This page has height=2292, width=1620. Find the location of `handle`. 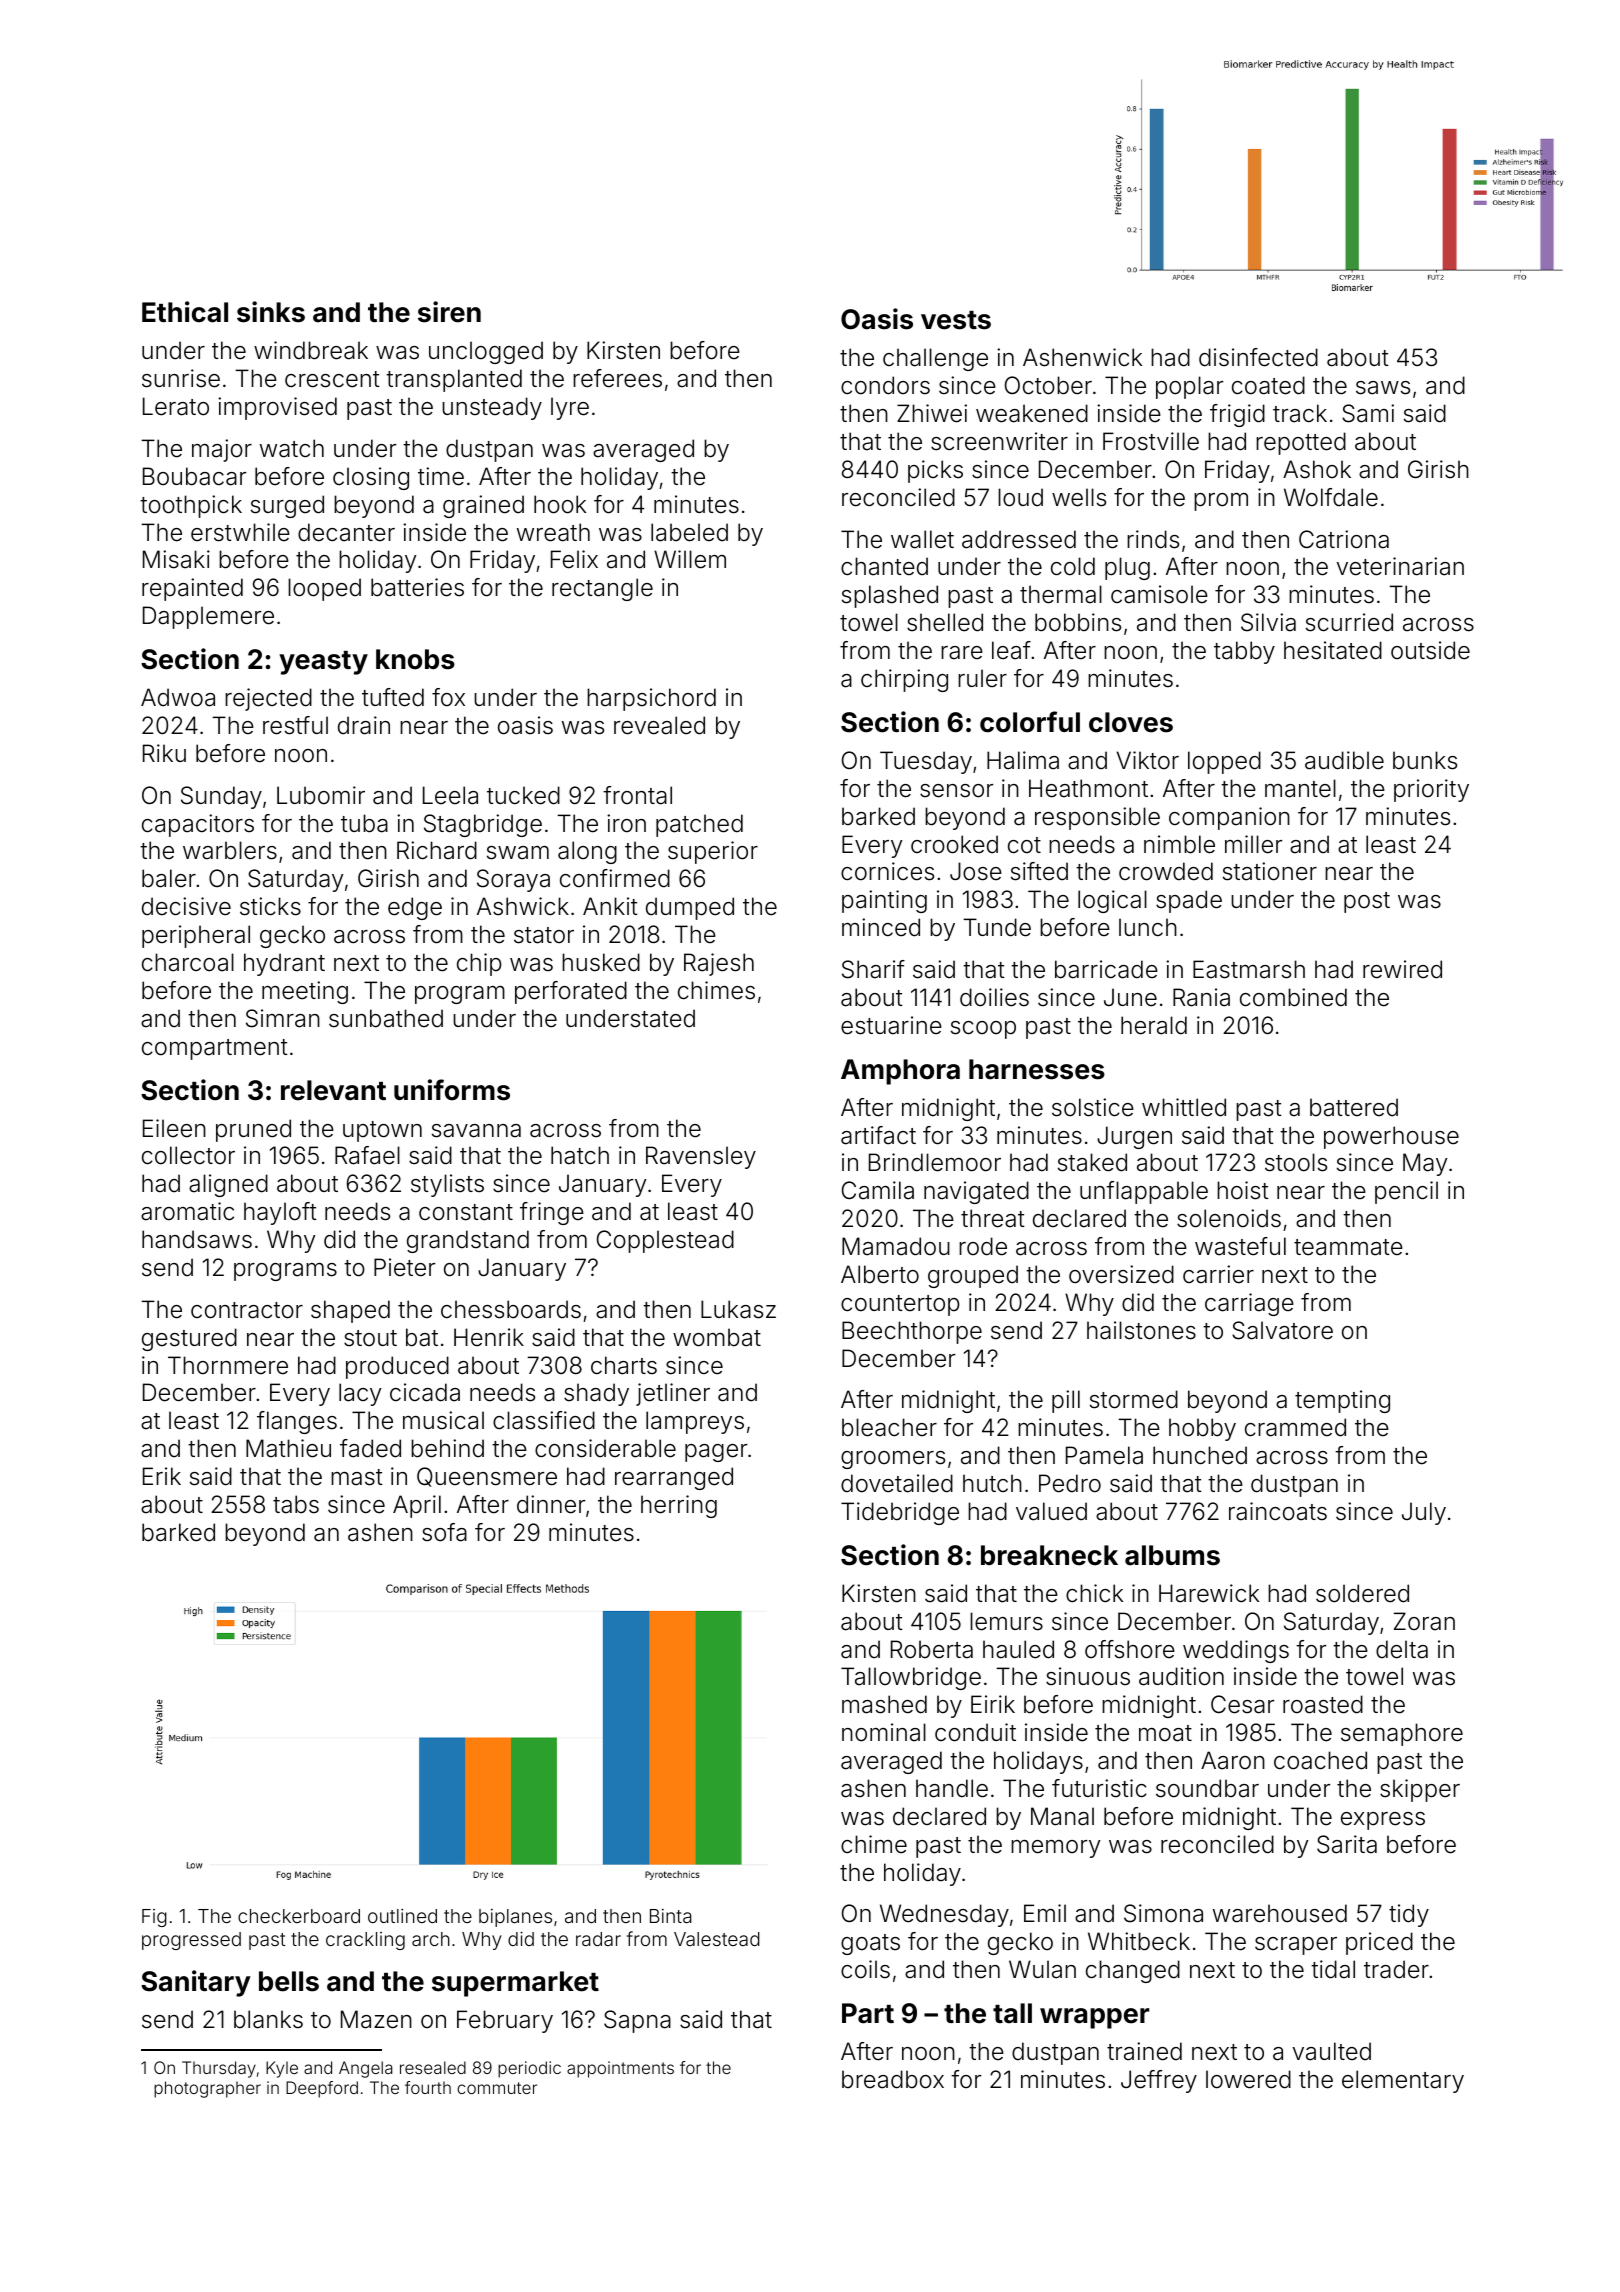

handle is located at coordinates (952, 1788).
